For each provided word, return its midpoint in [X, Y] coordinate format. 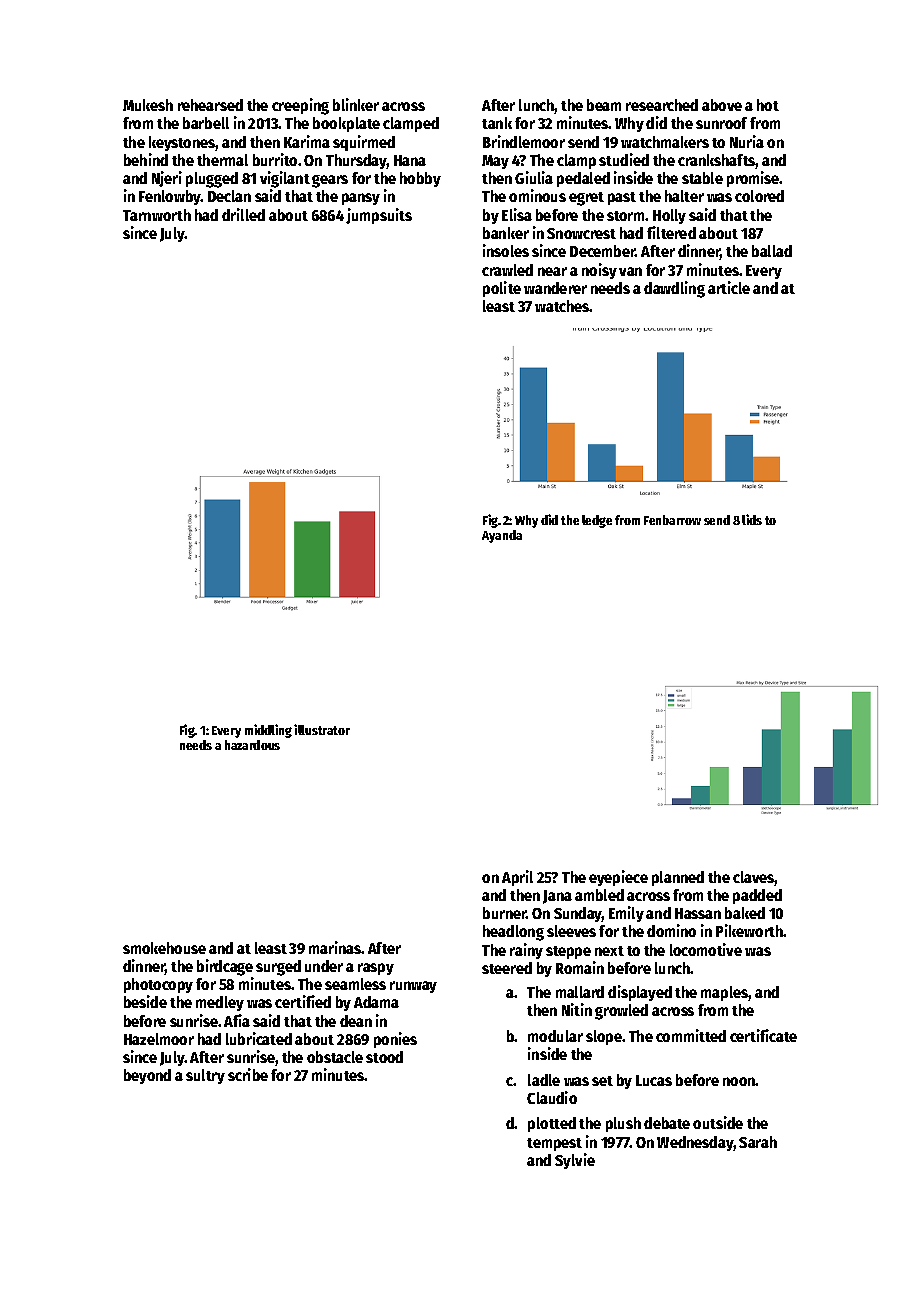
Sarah [758, 1142]
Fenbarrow [672, 520]
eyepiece [618, 878]
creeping [300, 106]
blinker [356, 104]
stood [384, 1057]
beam [604, 105]
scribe [248, 1074]
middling [268, 731]
